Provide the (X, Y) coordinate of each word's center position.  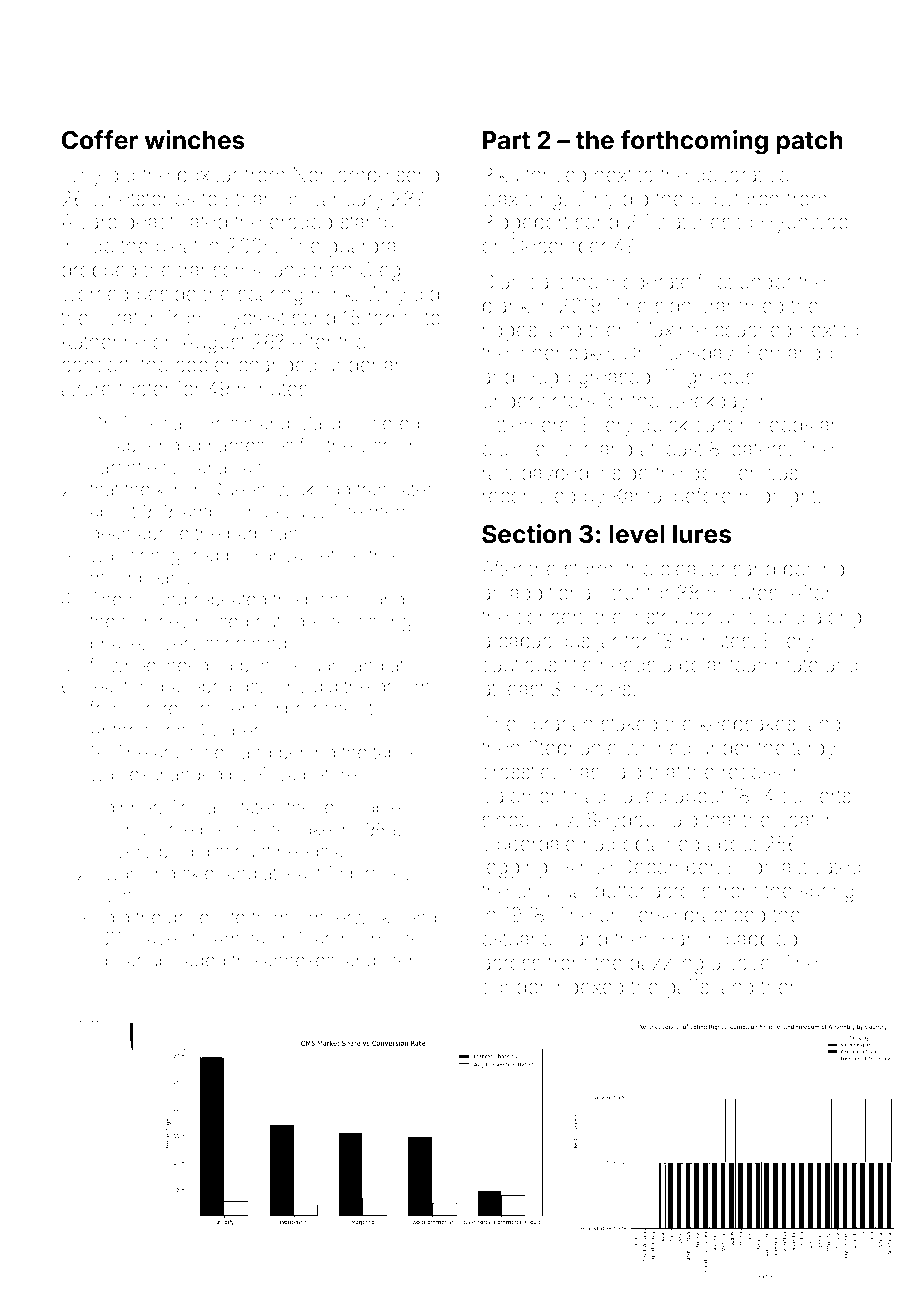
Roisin (228, 423)
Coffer (100, 140)
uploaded (187, 962)
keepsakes (748, 725)
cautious (519, 664)
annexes (299, 961)
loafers (757, 448)
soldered (383, 423)
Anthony (124, 732)
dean (110, 533)
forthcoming (694, 142)
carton (722, 425)
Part (506, 140)
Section (526, 534)
